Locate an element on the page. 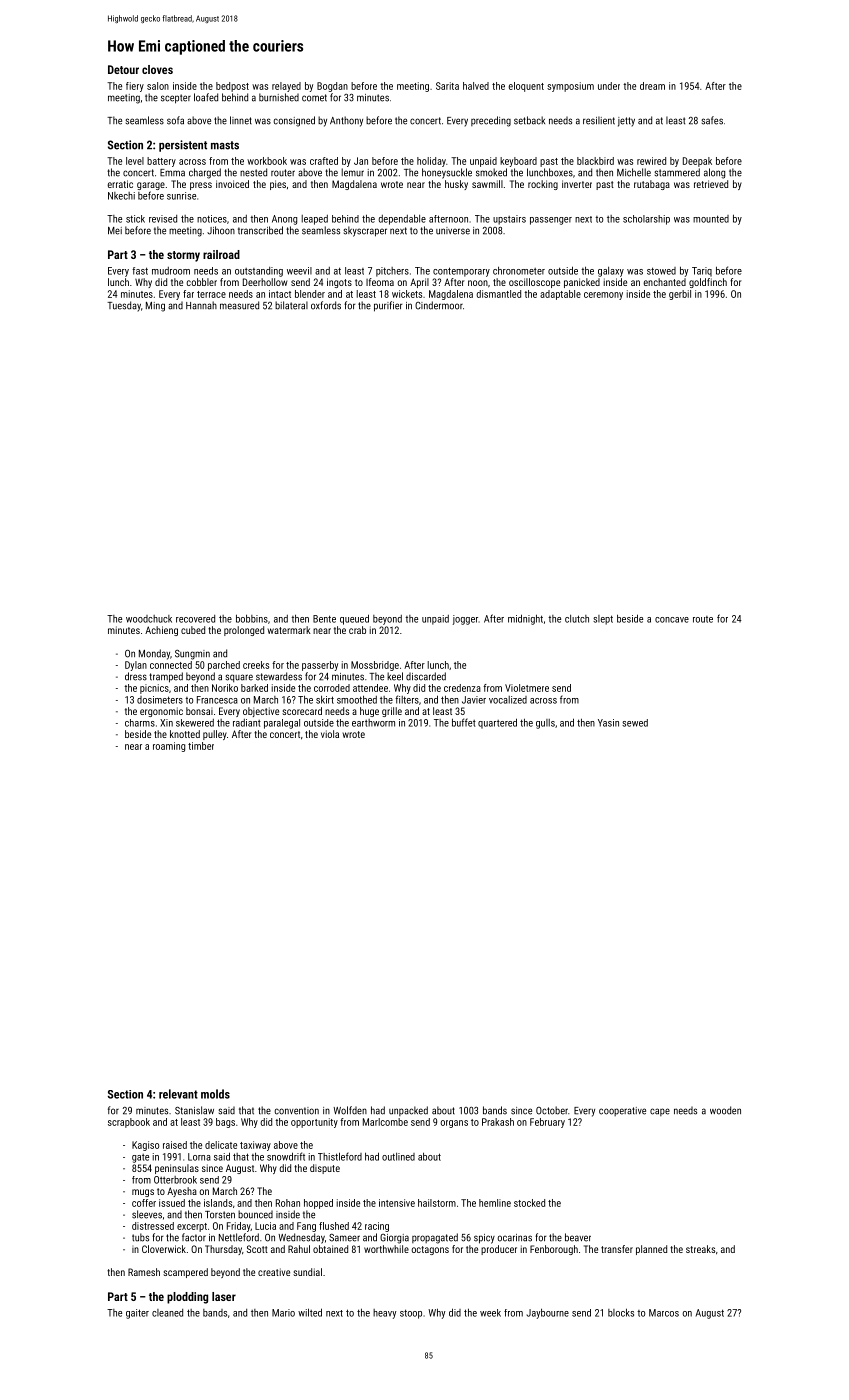 The height and width of the document is (1400, 849). concave is located at coordinates (672, 620).
